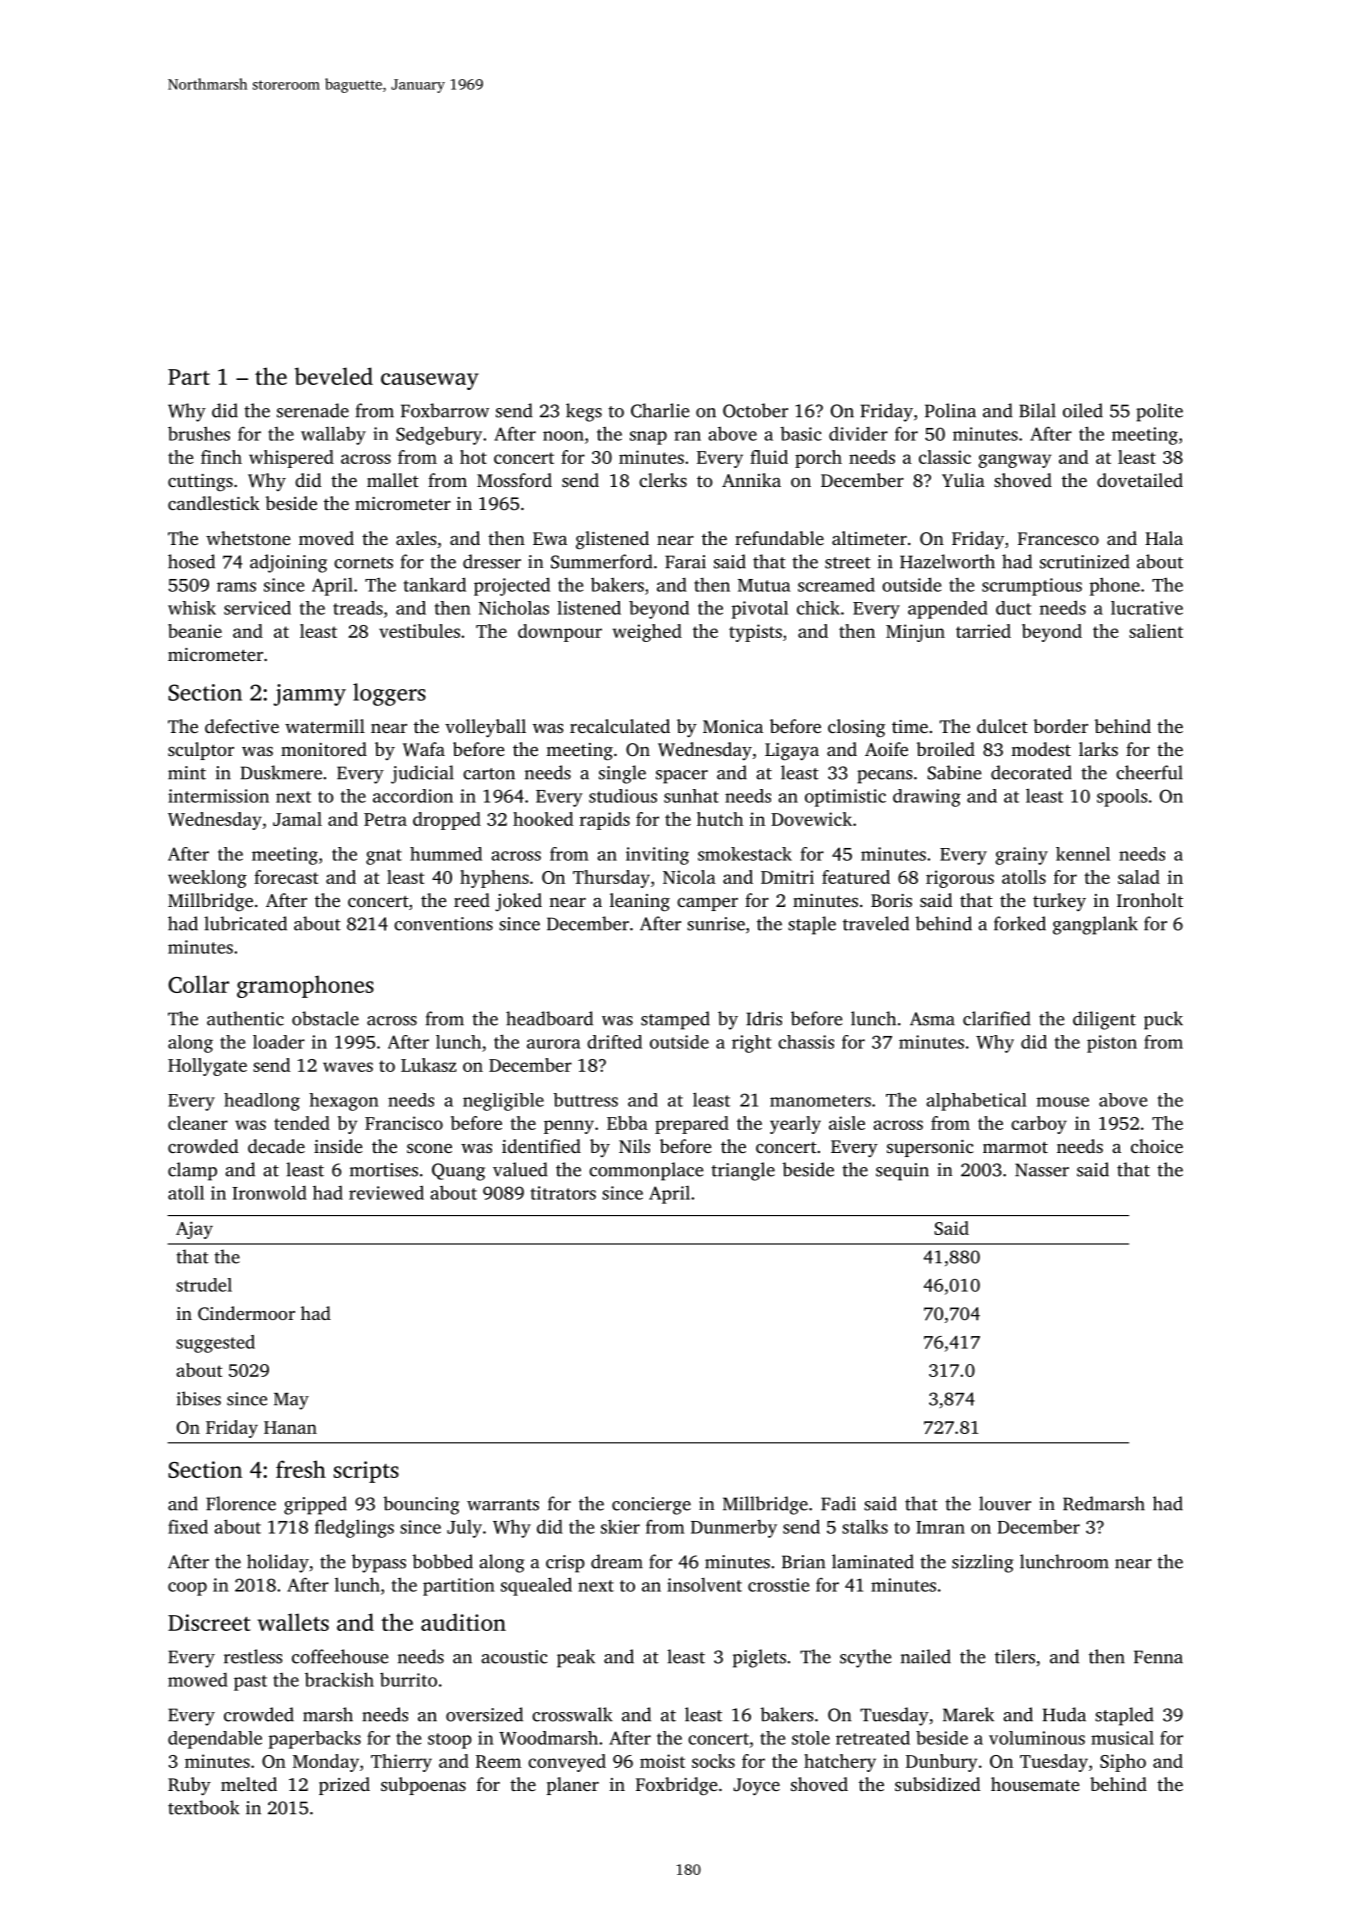 The height and width of the image is (1911, 1351). I want to click on beveled, so click(334, 376).
